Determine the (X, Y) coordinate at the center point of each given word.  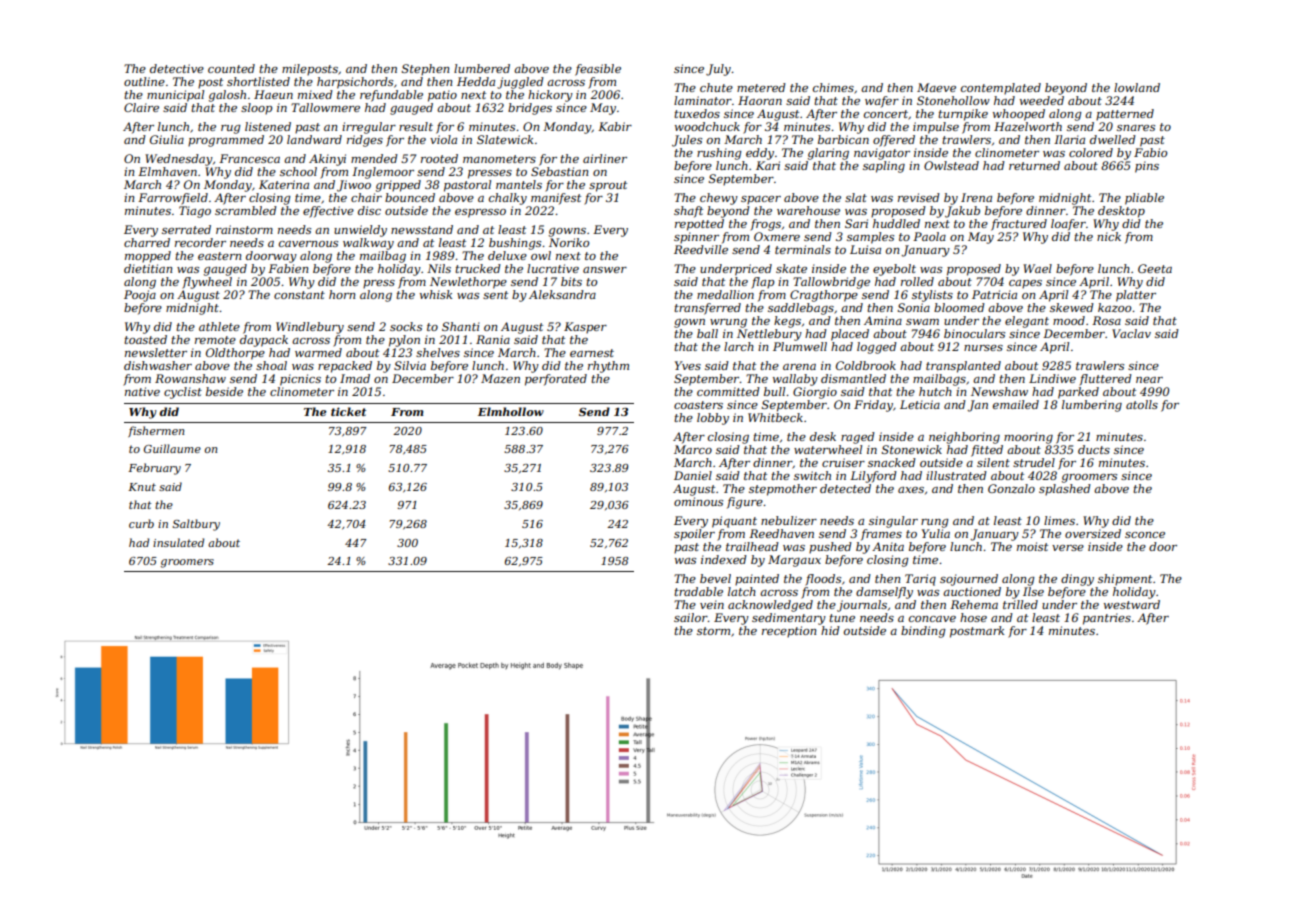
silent (993, 462)
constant (299, 295)
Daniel (693, 475)
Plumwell (800, 346)
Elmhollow (511, 411)
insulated (178, 542)
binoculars (974, 333)
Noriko (569, 242)
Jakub (962, 212)
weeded (1042, 100)
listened (268, 126)
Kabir (615, 126)
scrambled (246, 210)
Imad (355, 378)
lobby (713, 419)
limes (1059, 520)
